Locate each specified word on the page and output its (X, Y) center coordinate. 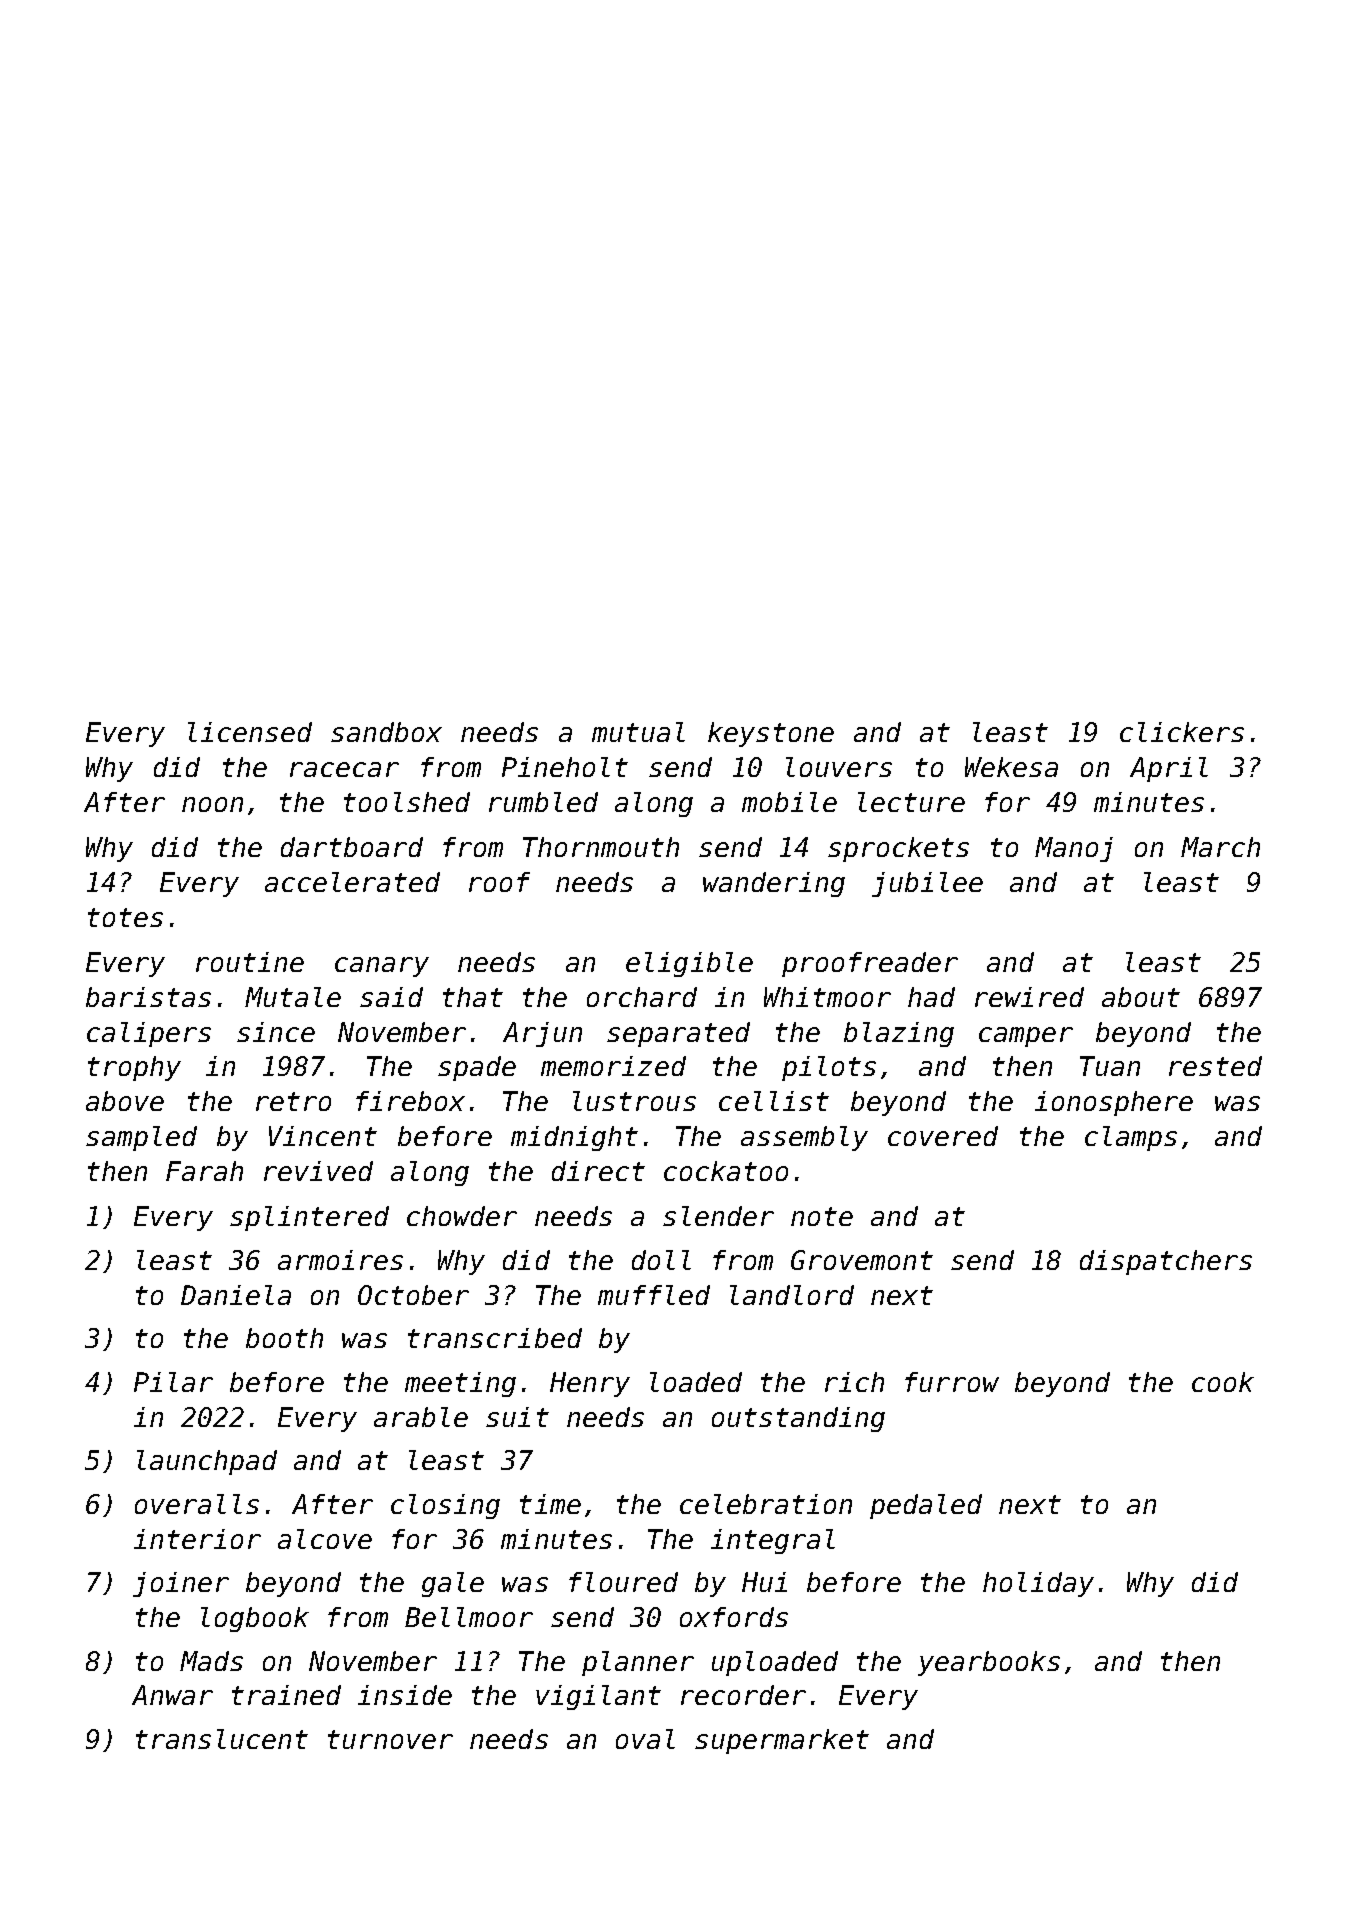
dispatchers (1166, 1262)
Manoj (1074, 849)
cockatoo (726, 1171)
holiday (1038, 1584)
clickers (1182, 732)
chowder (462, 1216)
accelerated (352, 882)
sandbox (386, 732)
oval (645, 1739)
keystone (771, 734)
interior (197, 1539)
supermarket (782, 1741)
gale (453, 1584)
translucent (222, 1739)
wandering (774, 884)
